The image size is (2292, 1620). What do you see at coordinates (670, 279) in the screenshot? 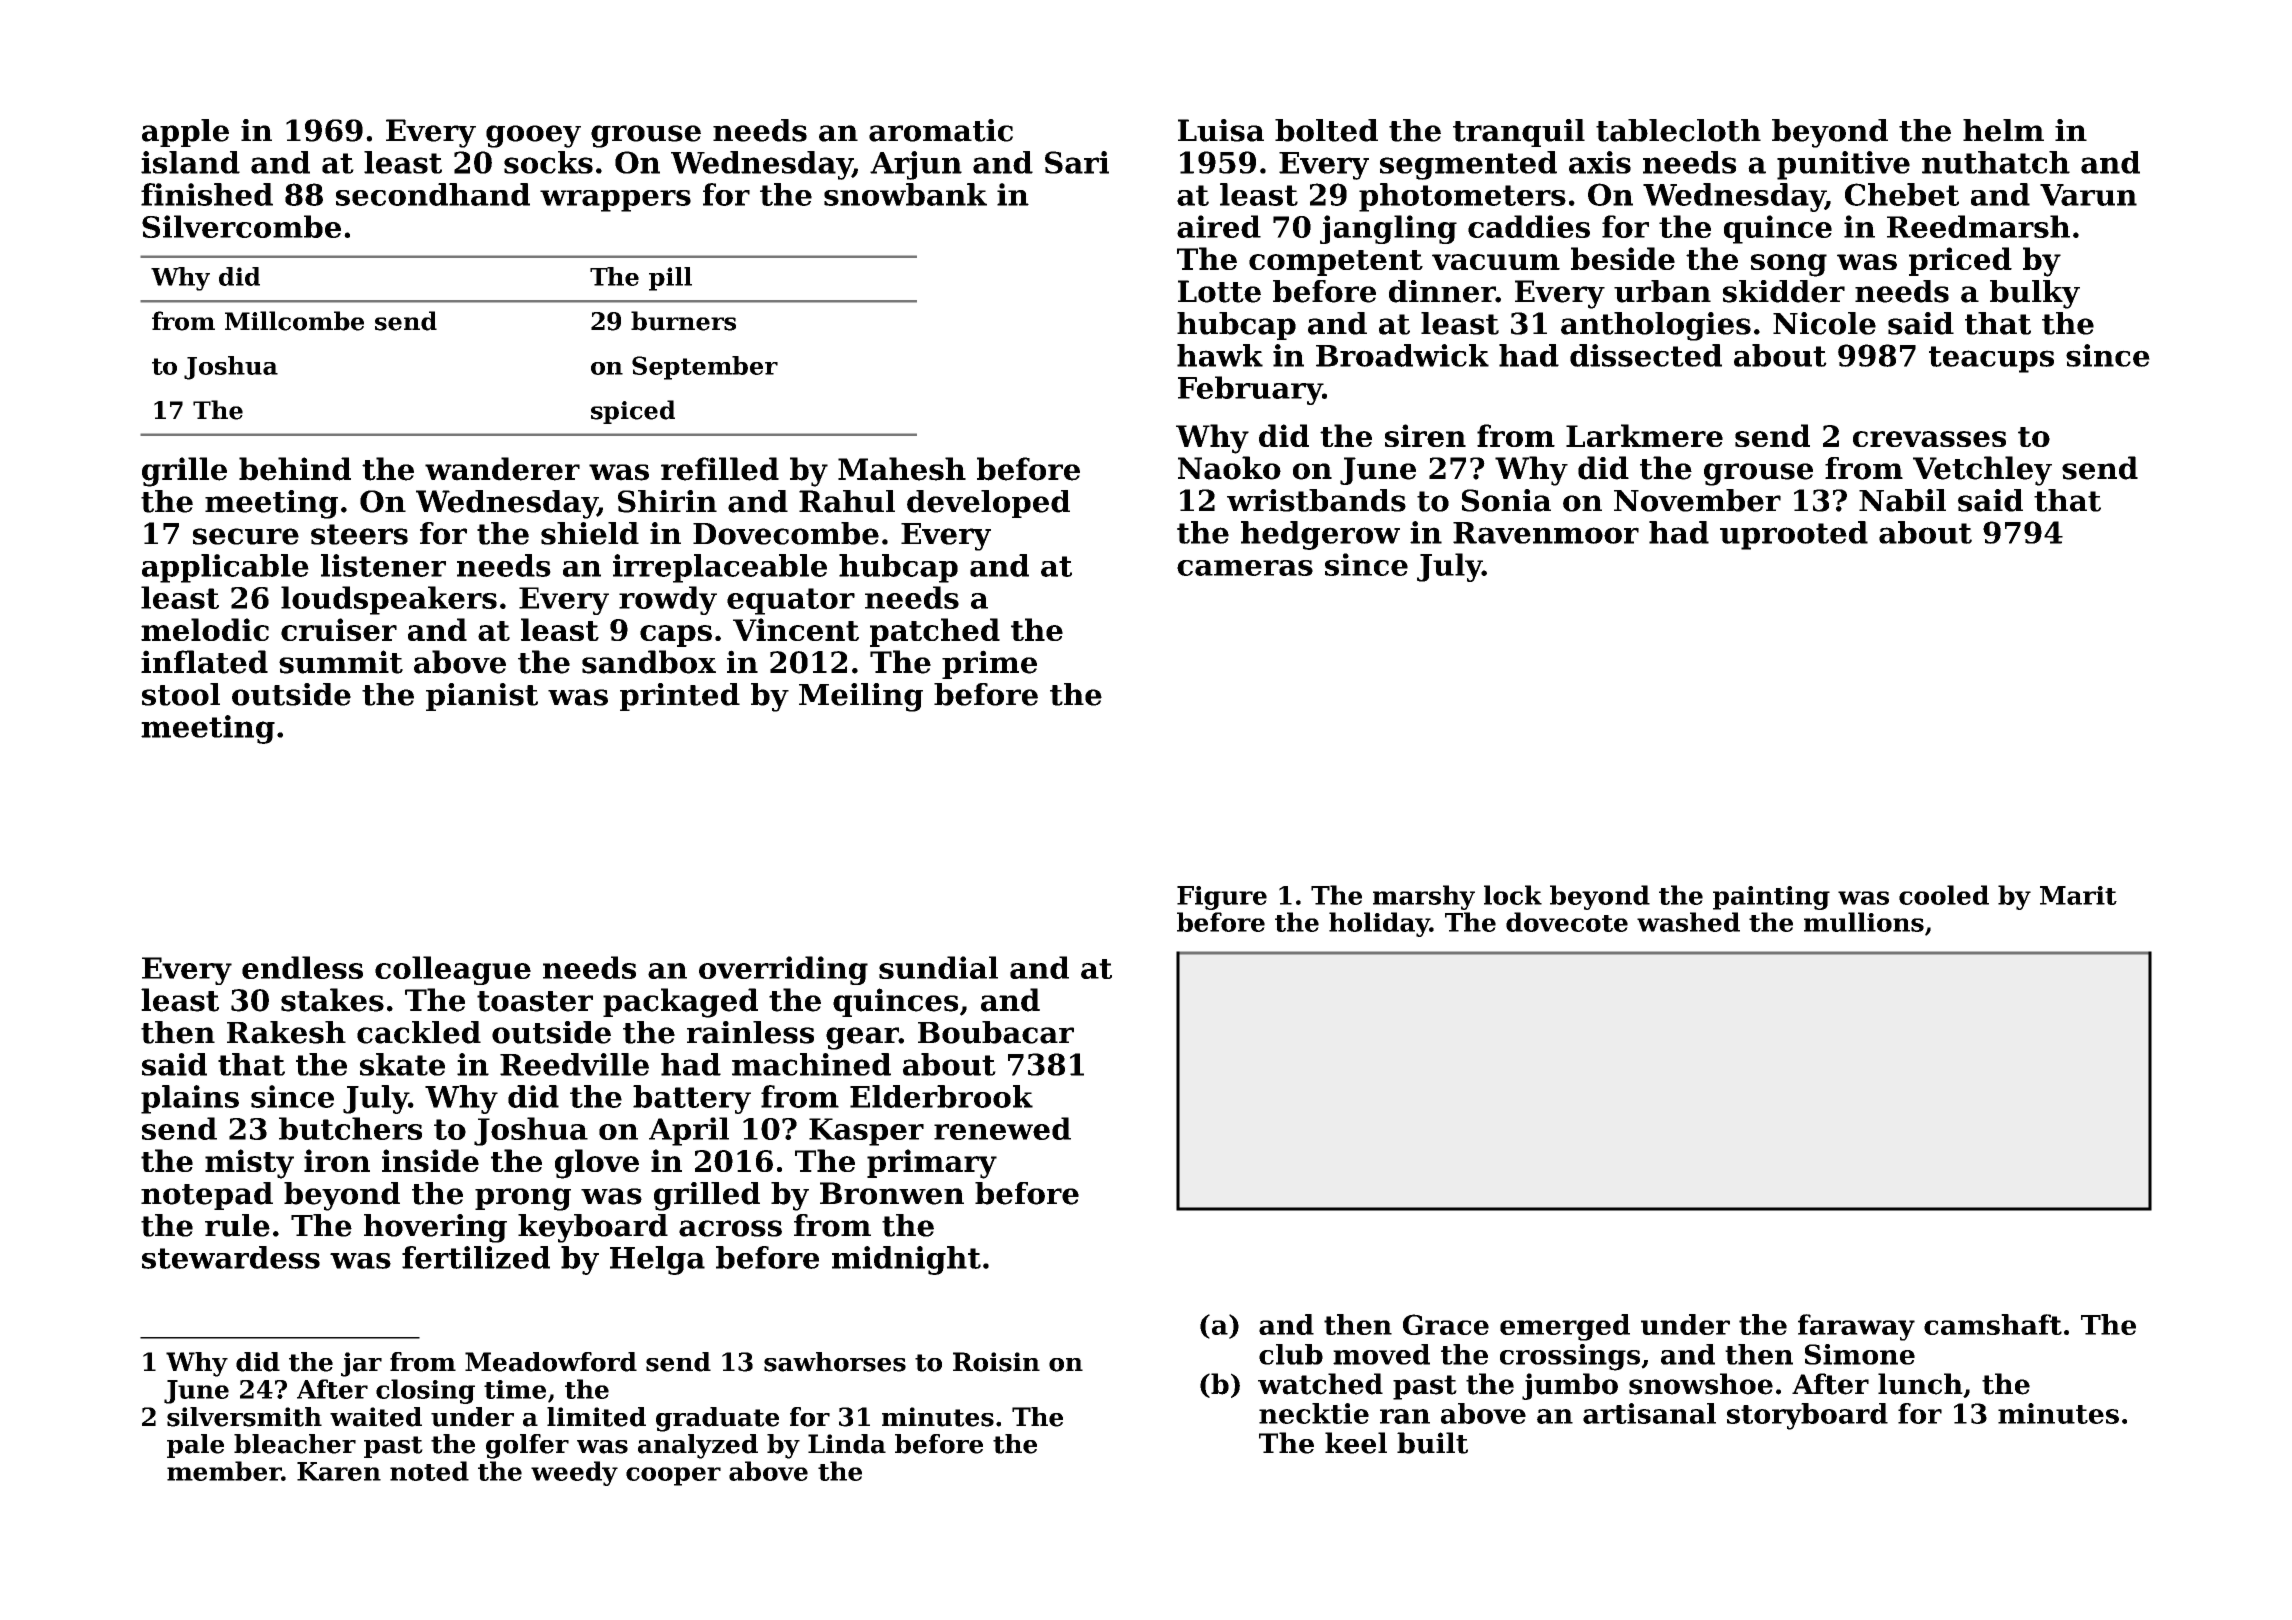
I see `pill` at bounding box center [670, 279].
